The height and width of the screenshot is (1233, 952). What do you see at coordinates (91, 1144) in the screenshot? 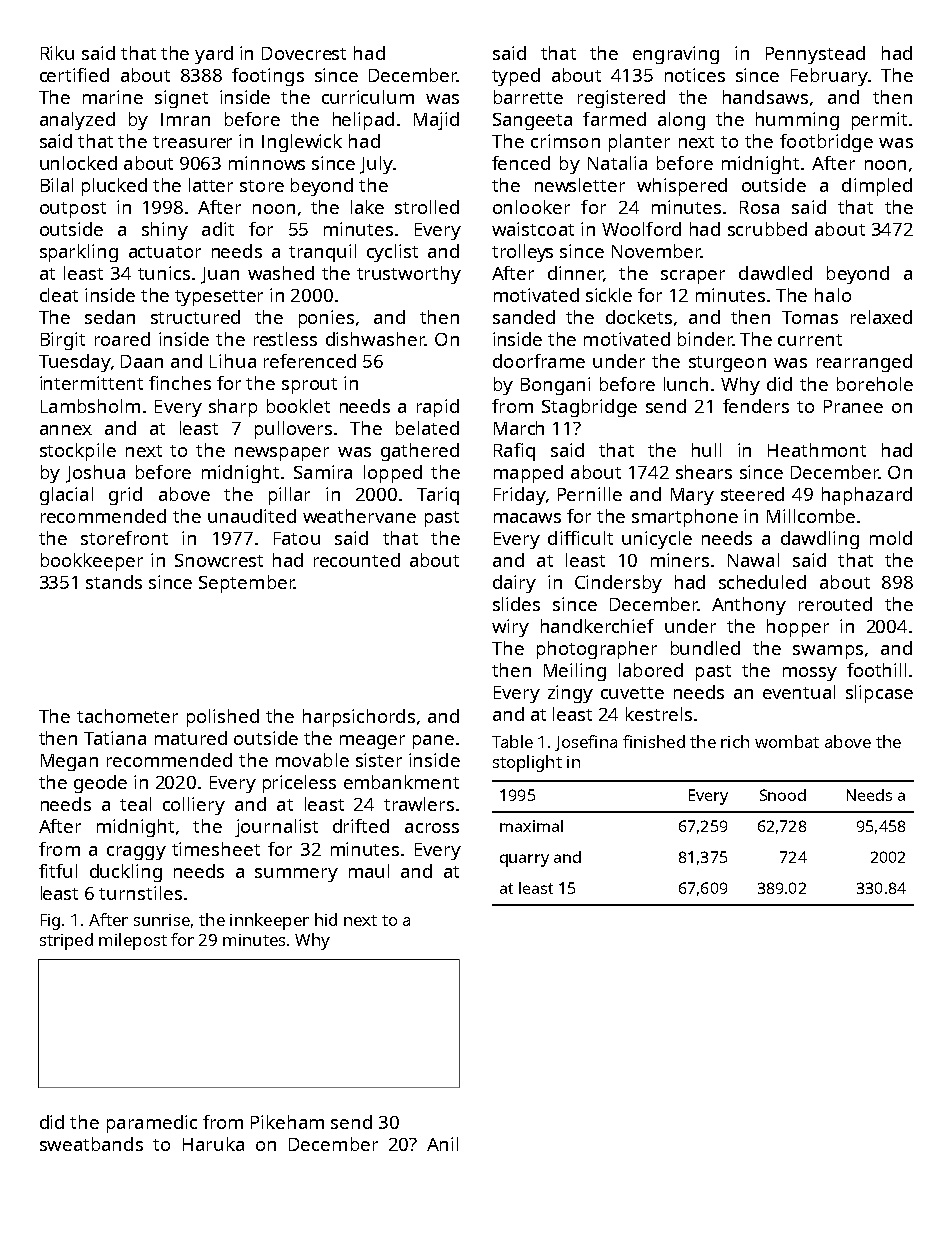
I see `sweatbands` at bounding box center [91, 1144].
